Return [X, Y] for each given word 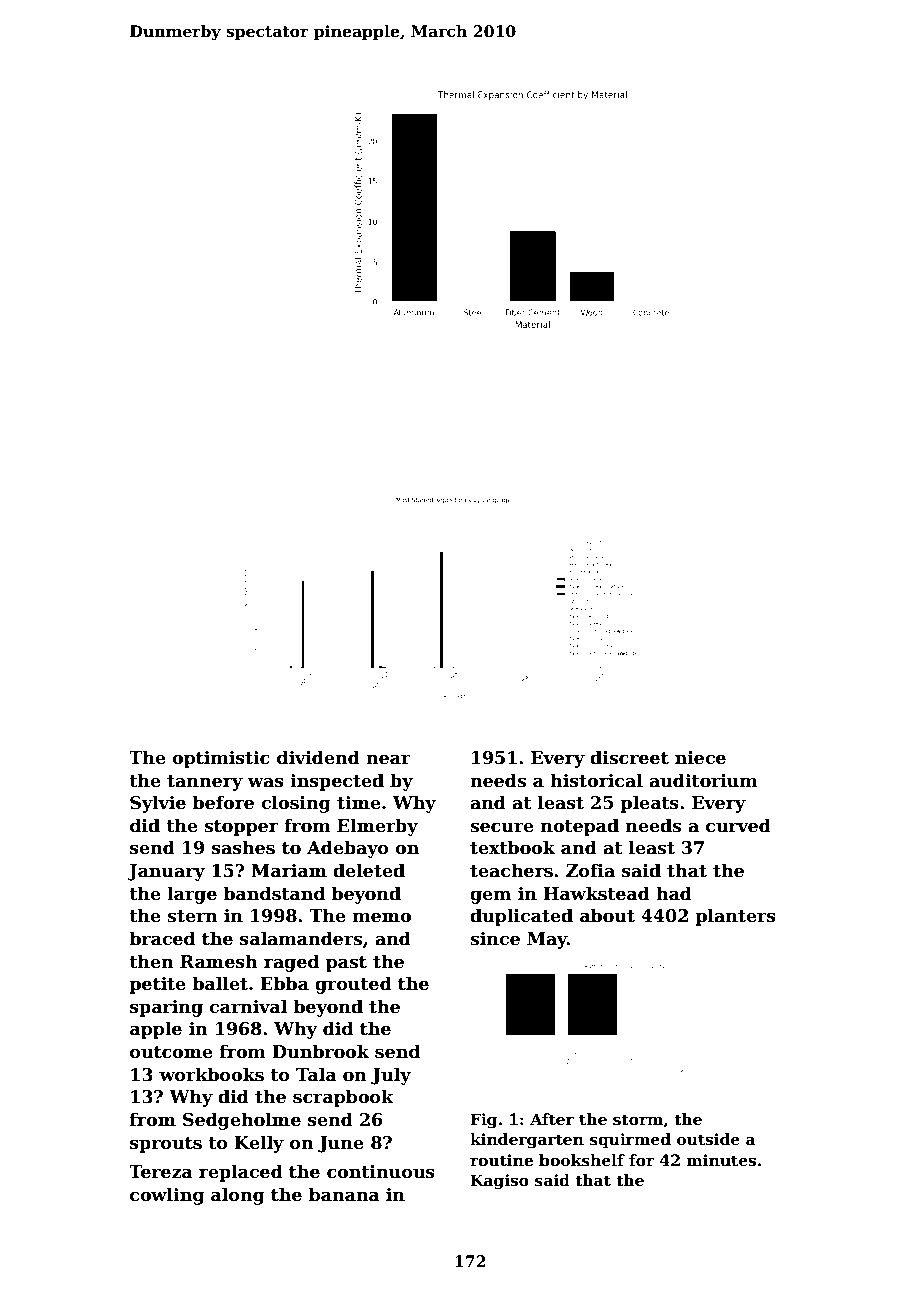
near [388, 759]
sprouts [166, 1145]
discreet [629, 757]
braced [162, 938]
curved [738, 825]
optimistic [221, 759]
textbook [512, 847]
